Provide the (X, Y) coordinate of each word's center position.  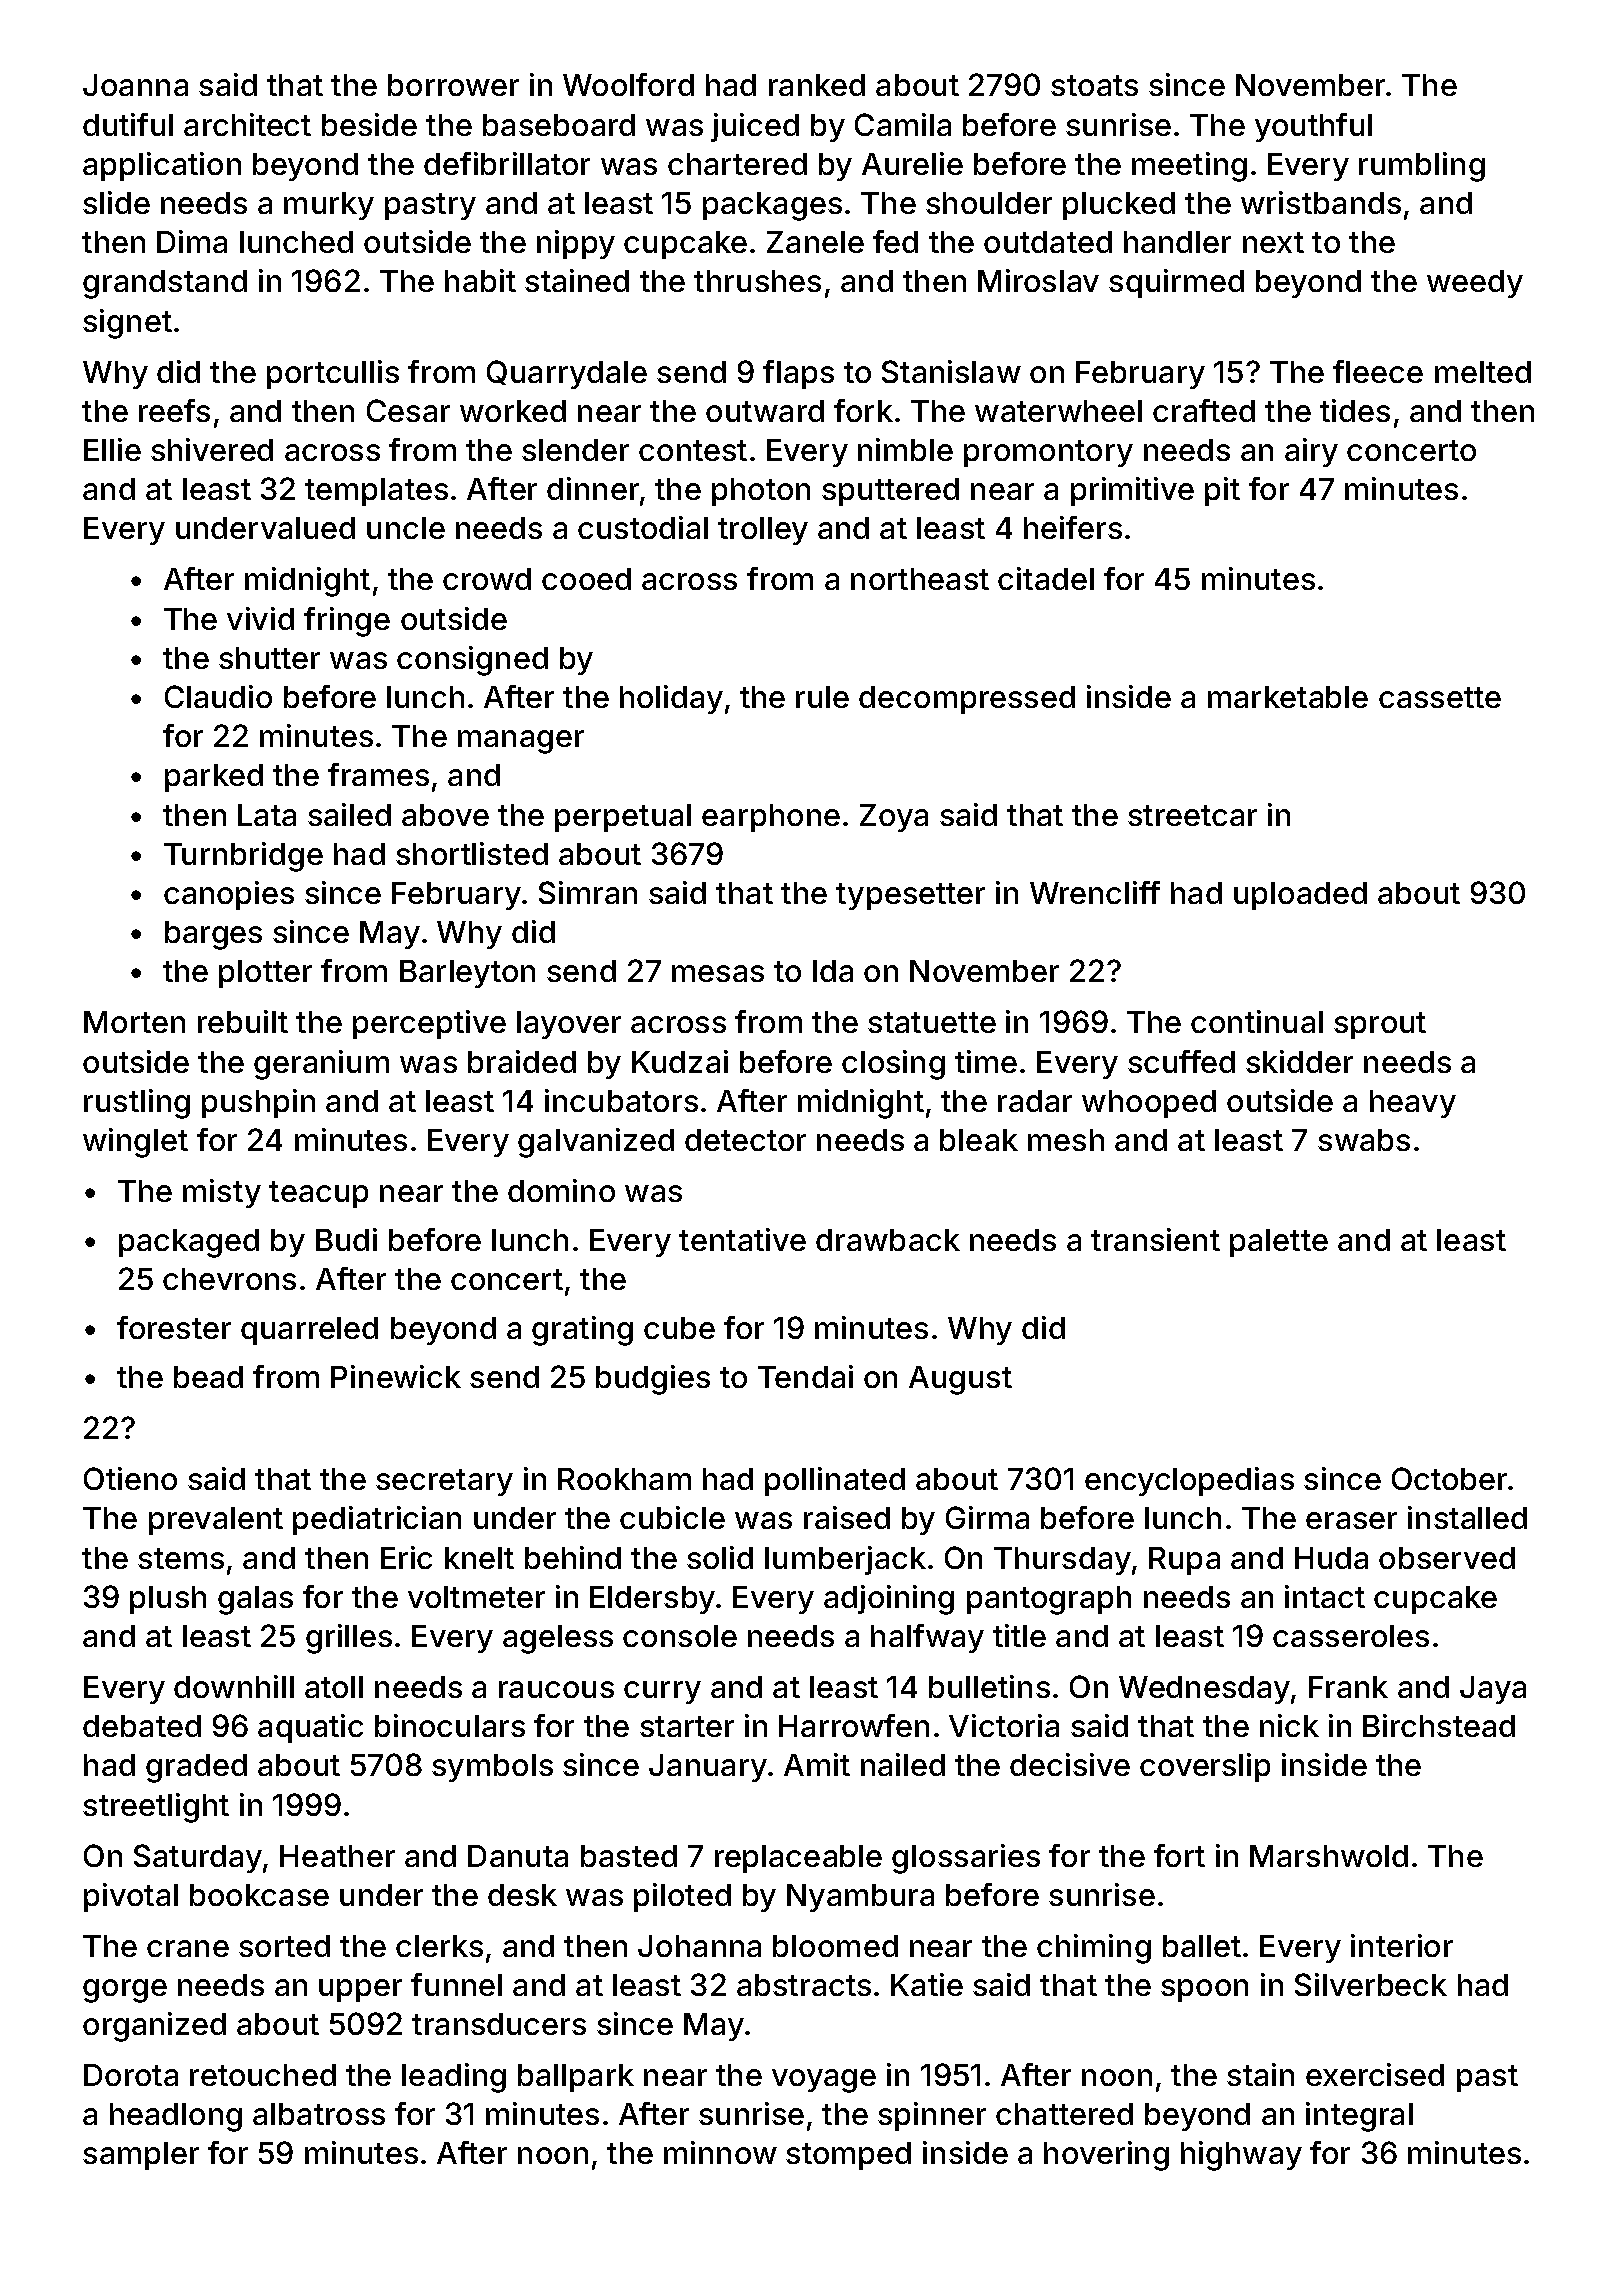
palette (1279, 1243)
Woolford (628, 84)
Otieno (130, 1478)
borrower (453, 85)
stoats (1094, 85)
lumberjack (845, 1560)
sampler (141, 2156)
